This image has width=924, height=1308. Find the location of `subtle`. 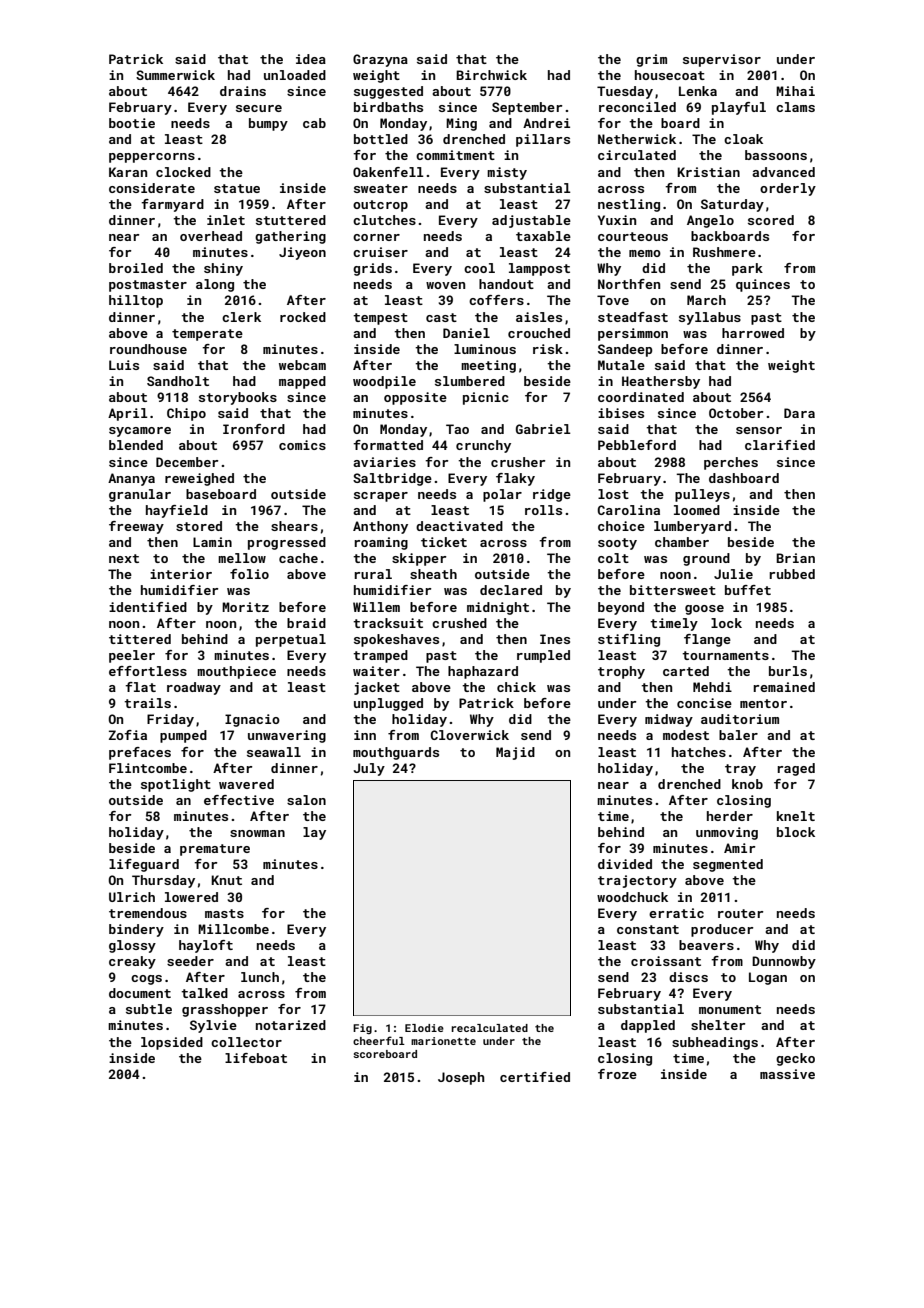

subtle is located at coordinates (149, 1009).
